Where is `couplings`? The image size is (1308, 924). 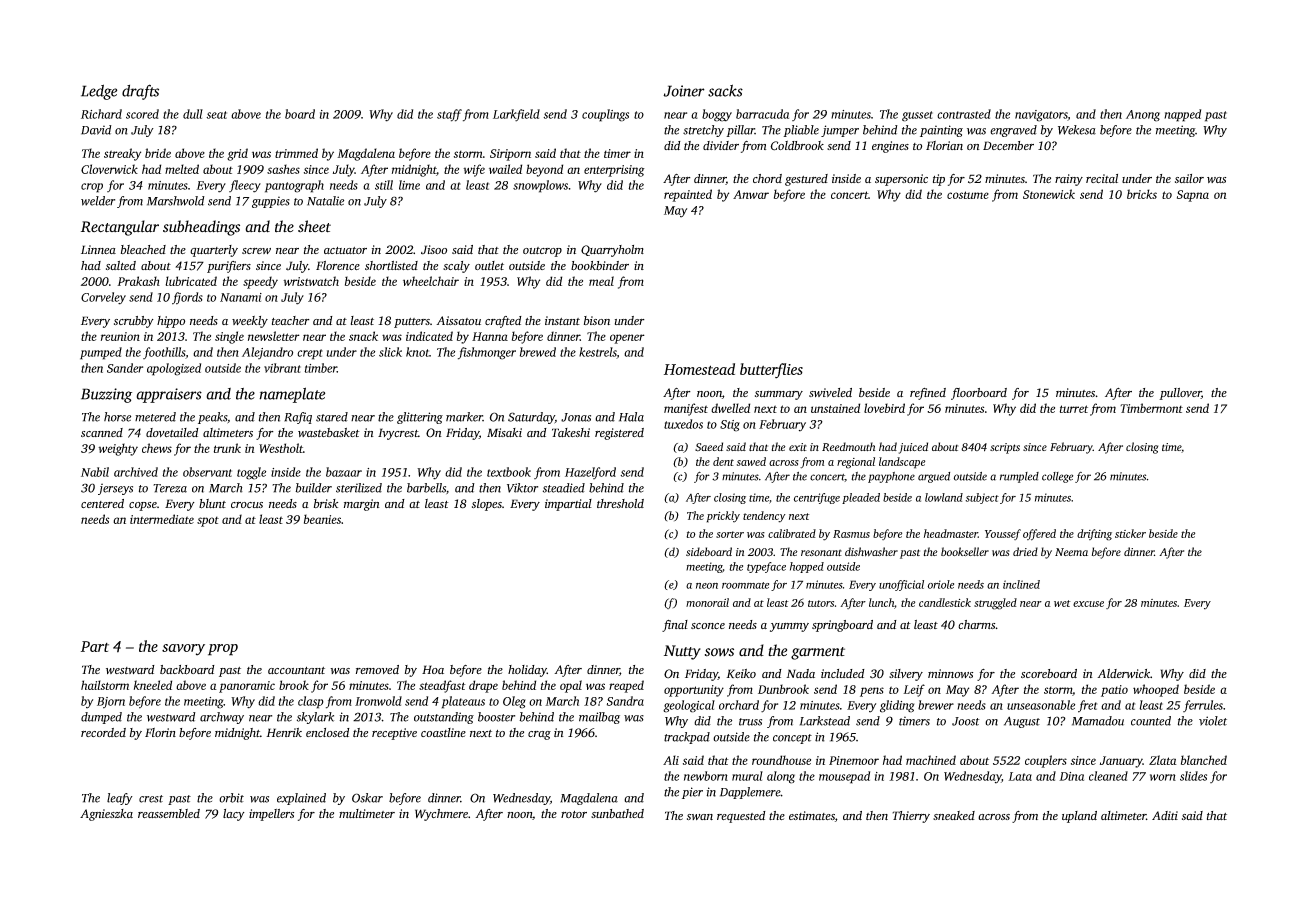 couplings is located at coordinates (605, 115).
